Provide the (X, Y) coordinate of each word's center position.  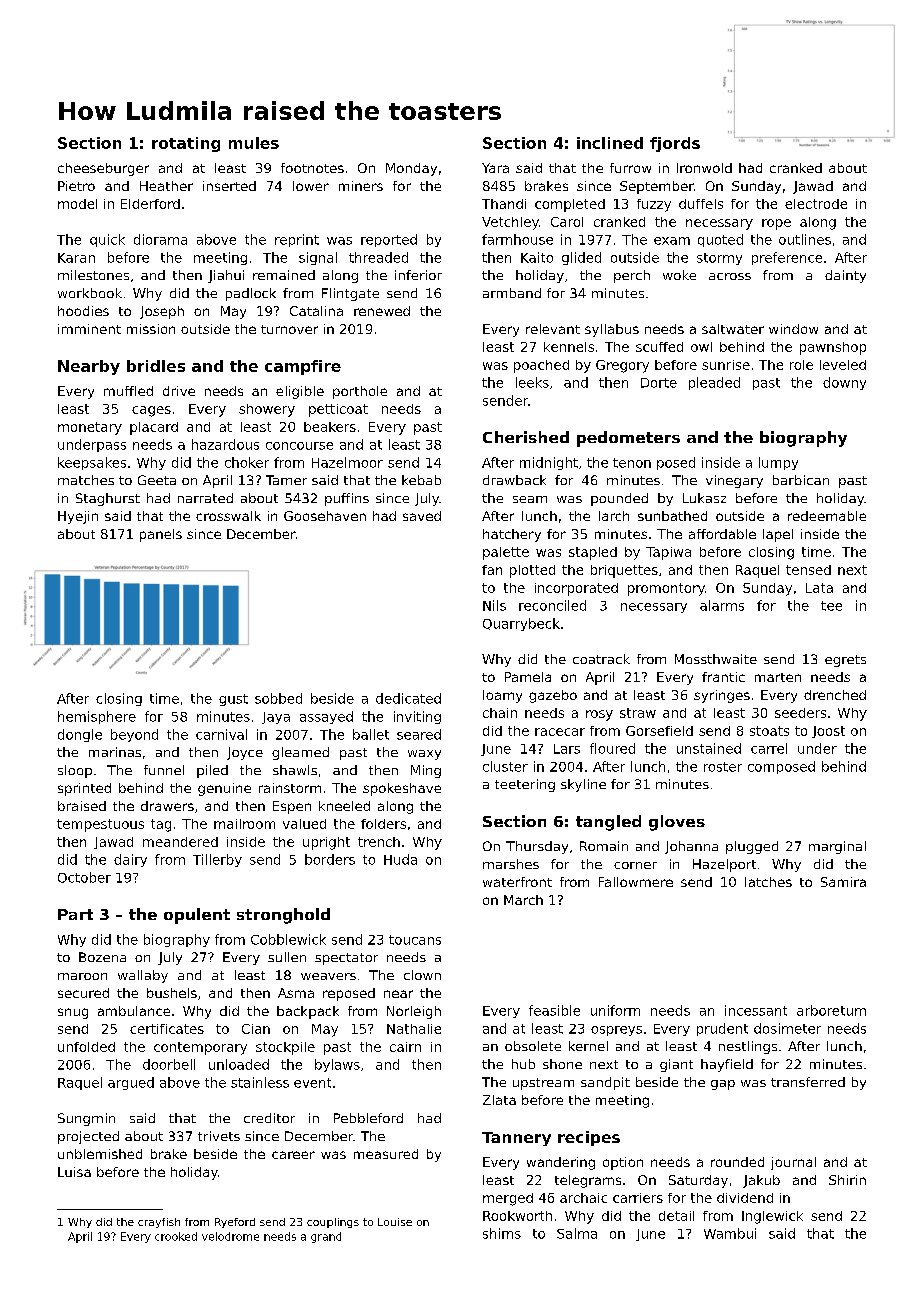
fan (492, 570)
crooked (176, 1236)
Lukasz (704, 498)
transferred (808, 1082)
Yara (495, 168)
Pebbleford (368, 1118)
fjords (675, 144)
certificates (167, 1029)
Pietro (76, 186)
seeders (800, 713)
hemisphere (97, 717)
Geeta (157, 480)
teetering (525, 785)
